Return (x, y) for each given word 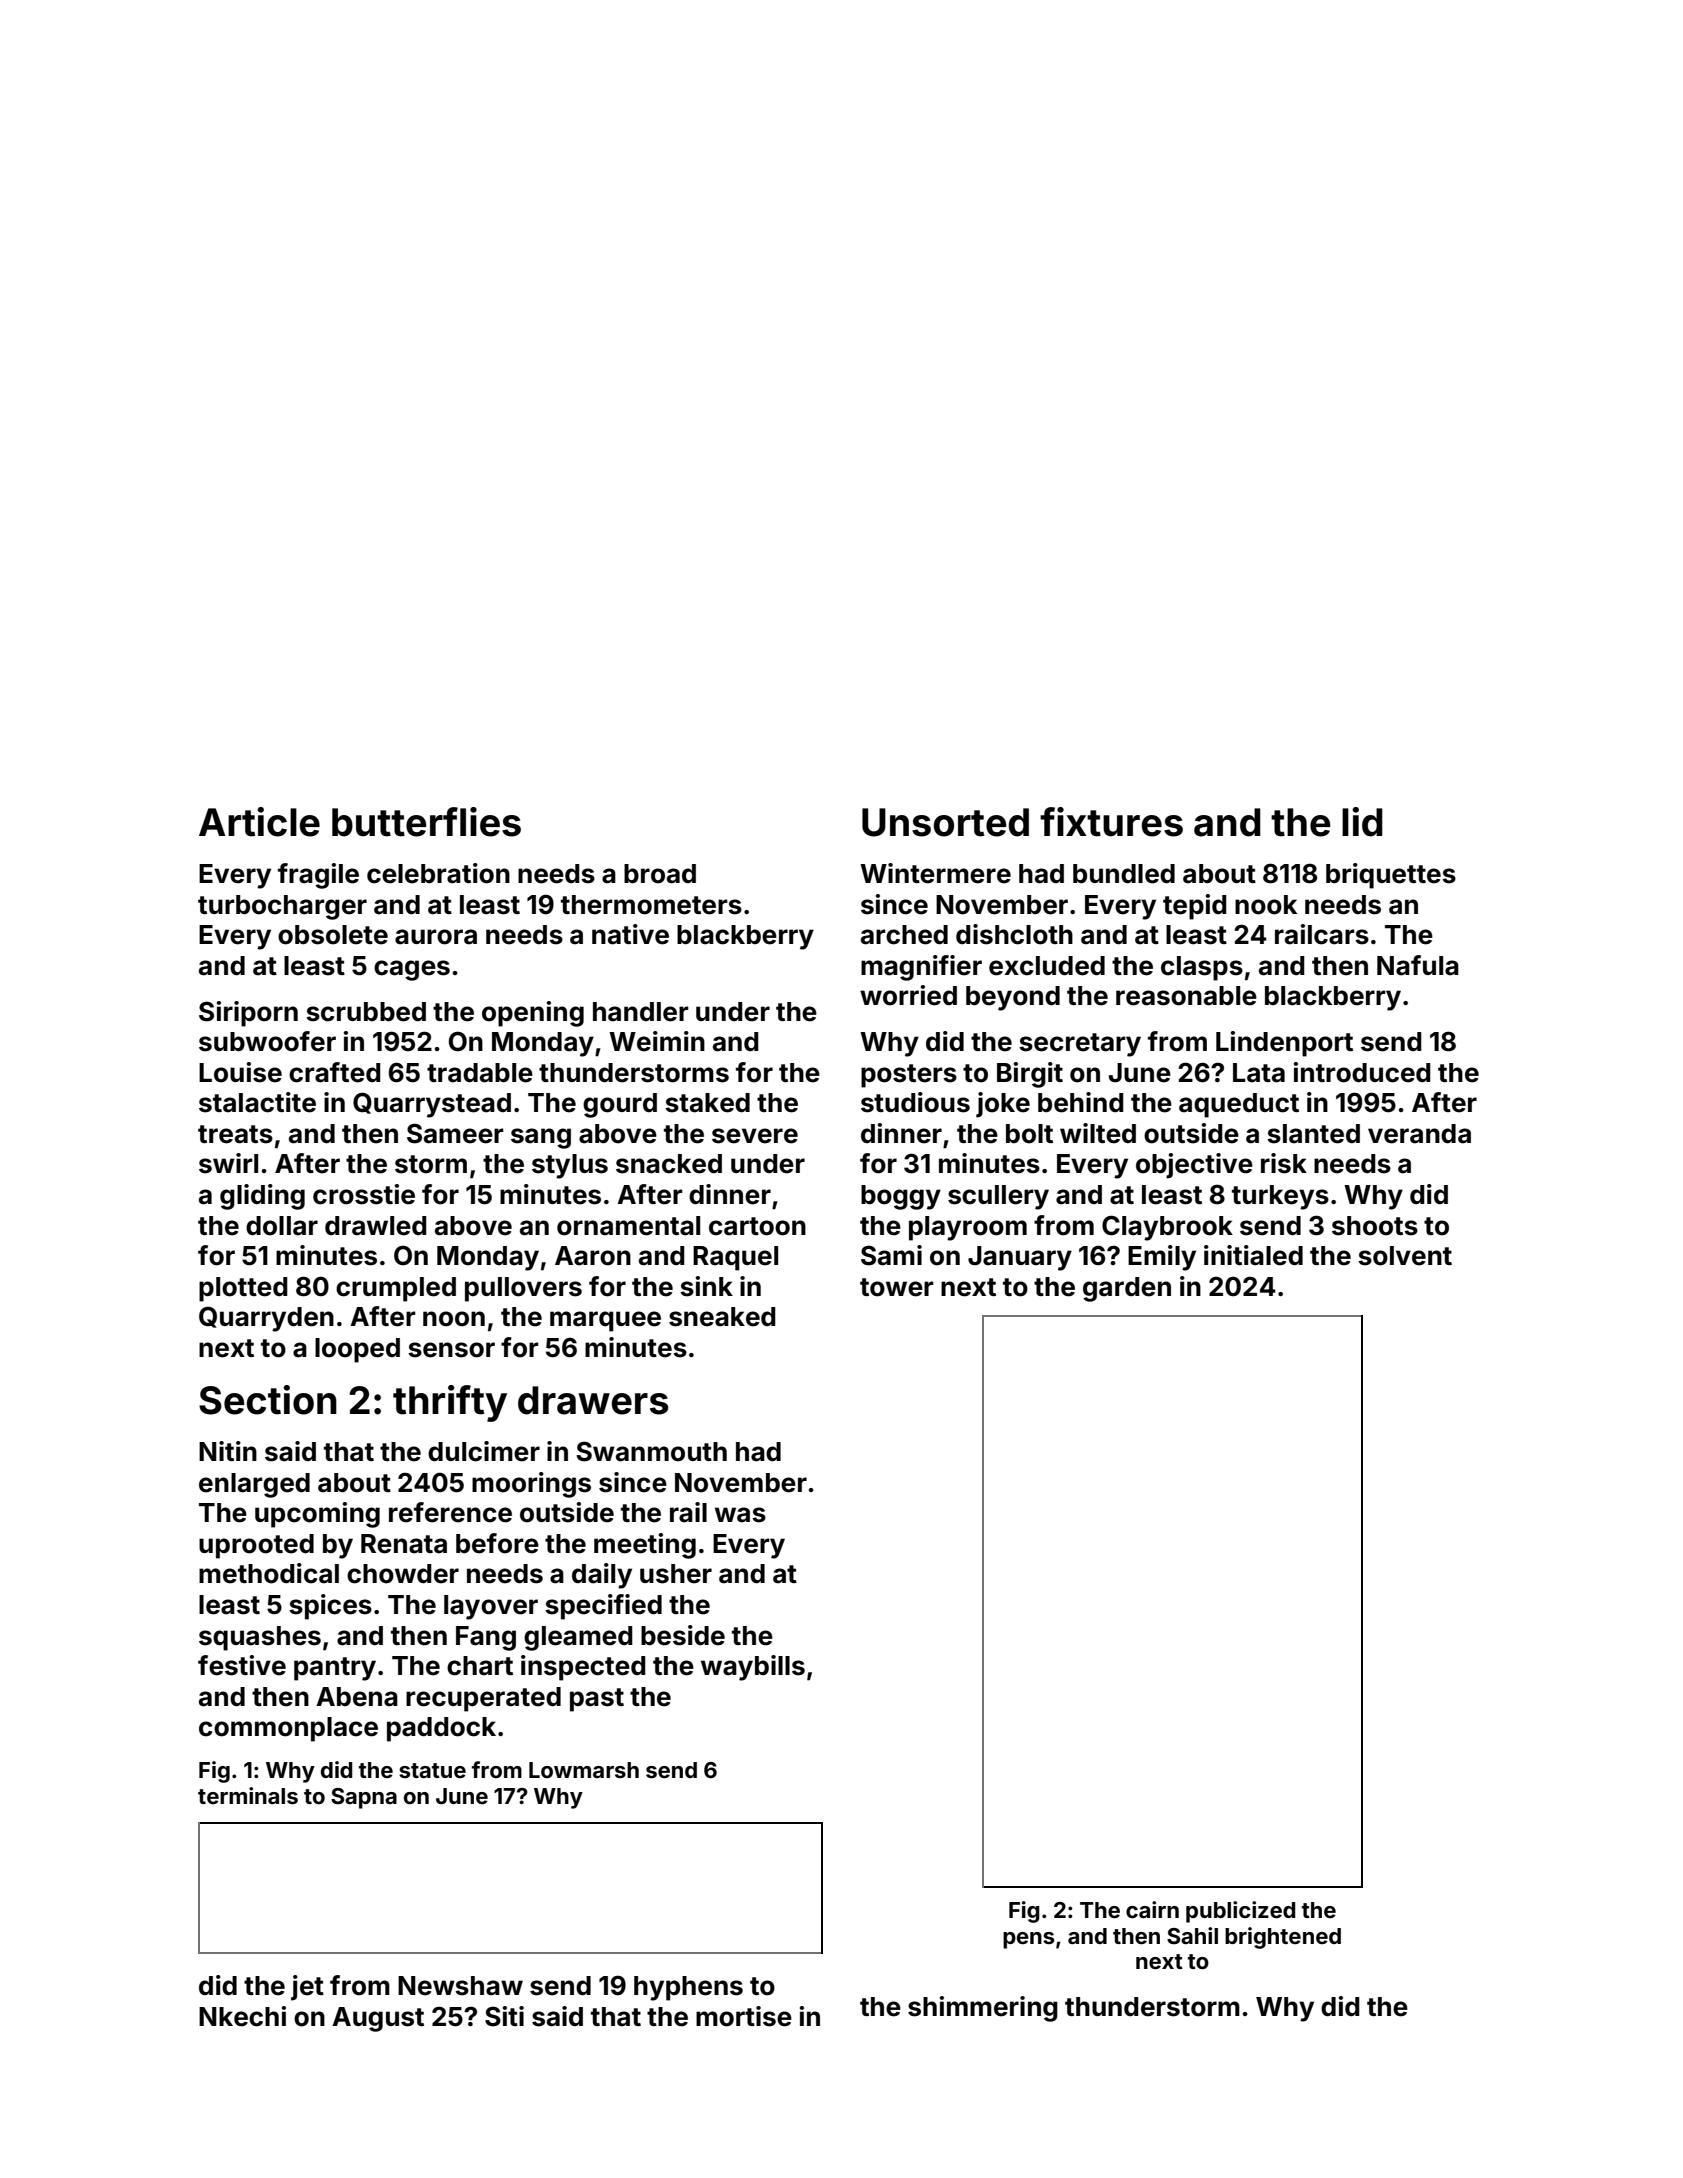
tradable (480, 1073)
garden (1127, 1289)
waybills (753, 1668)
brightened (1283, 1938)
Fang (486, 1638)
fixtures (1111, 822)
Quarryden (266, 1319)
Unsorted (945, 822)
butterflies (426, 822)
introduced (1362, 1072)
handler (641, 1012)
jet (307, 1988)
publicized (1240, 1912)
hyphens (688, 1988)
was (740, 1515)
